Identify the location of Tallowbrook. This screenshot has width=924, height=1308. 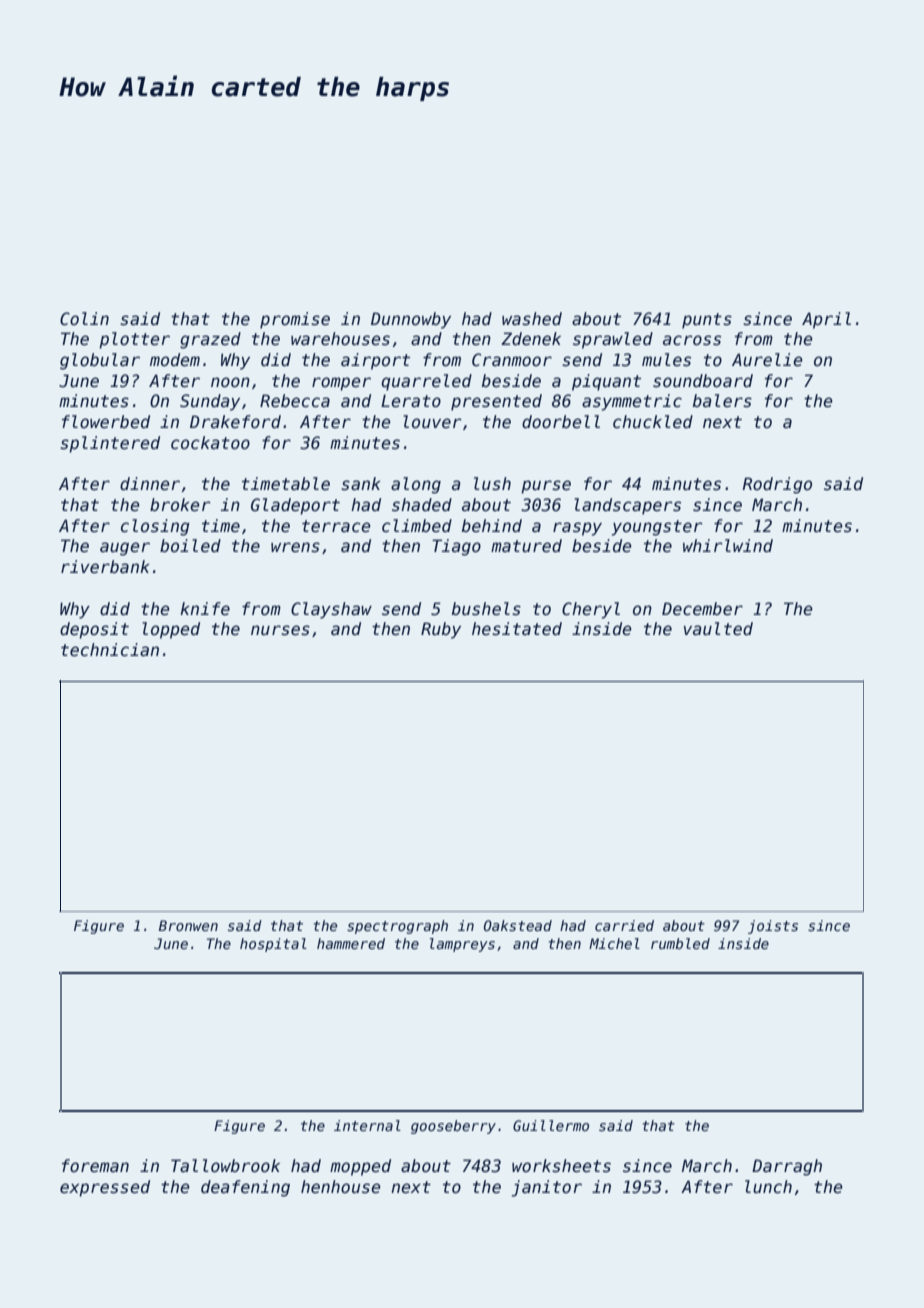
(225, 1166).
